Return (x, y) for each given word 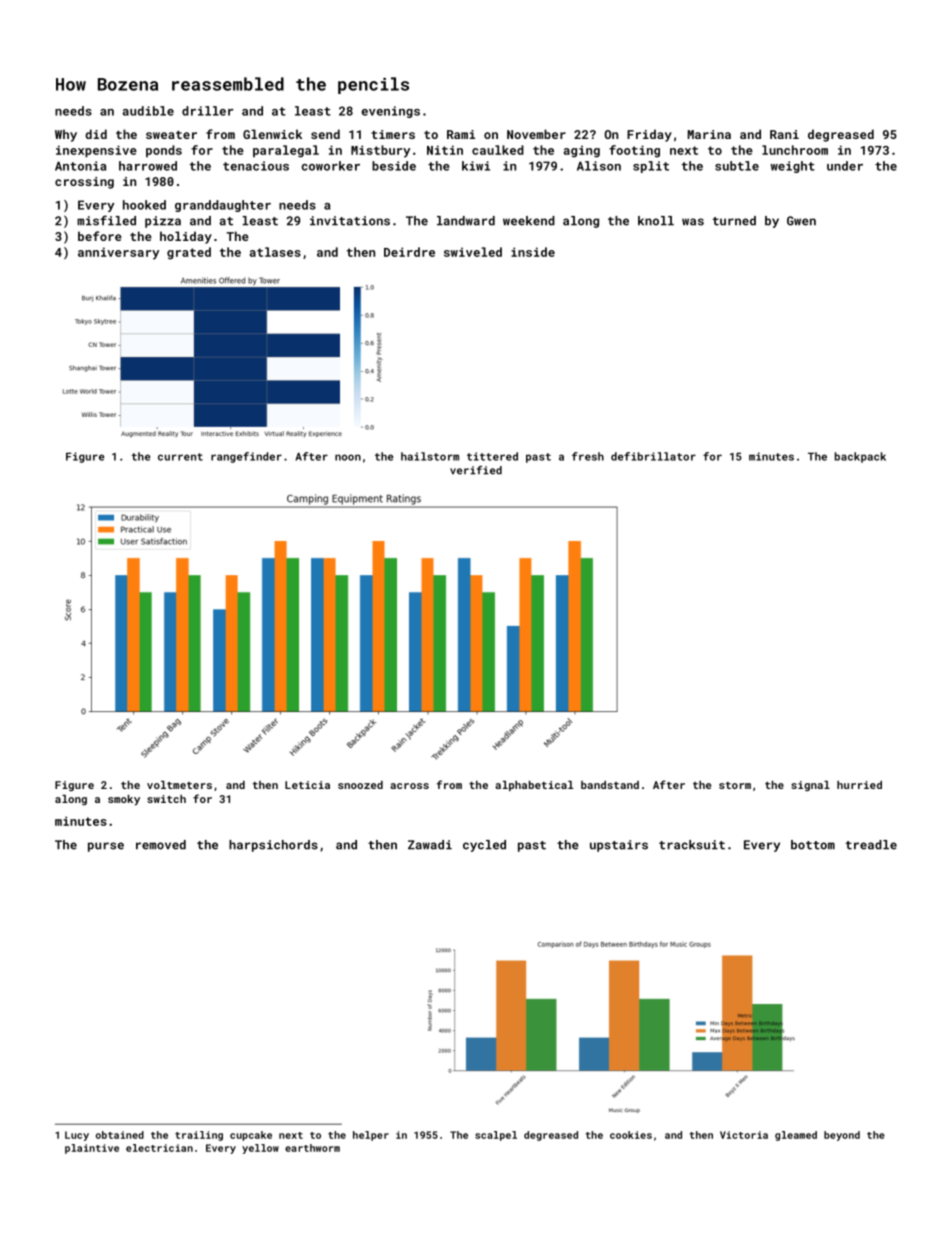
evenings (390, 112)
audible (148, 111)
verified (476, 470)
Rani (784, 134)
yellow (260, 1149)
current (180, 457)
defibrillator (653, 456)
